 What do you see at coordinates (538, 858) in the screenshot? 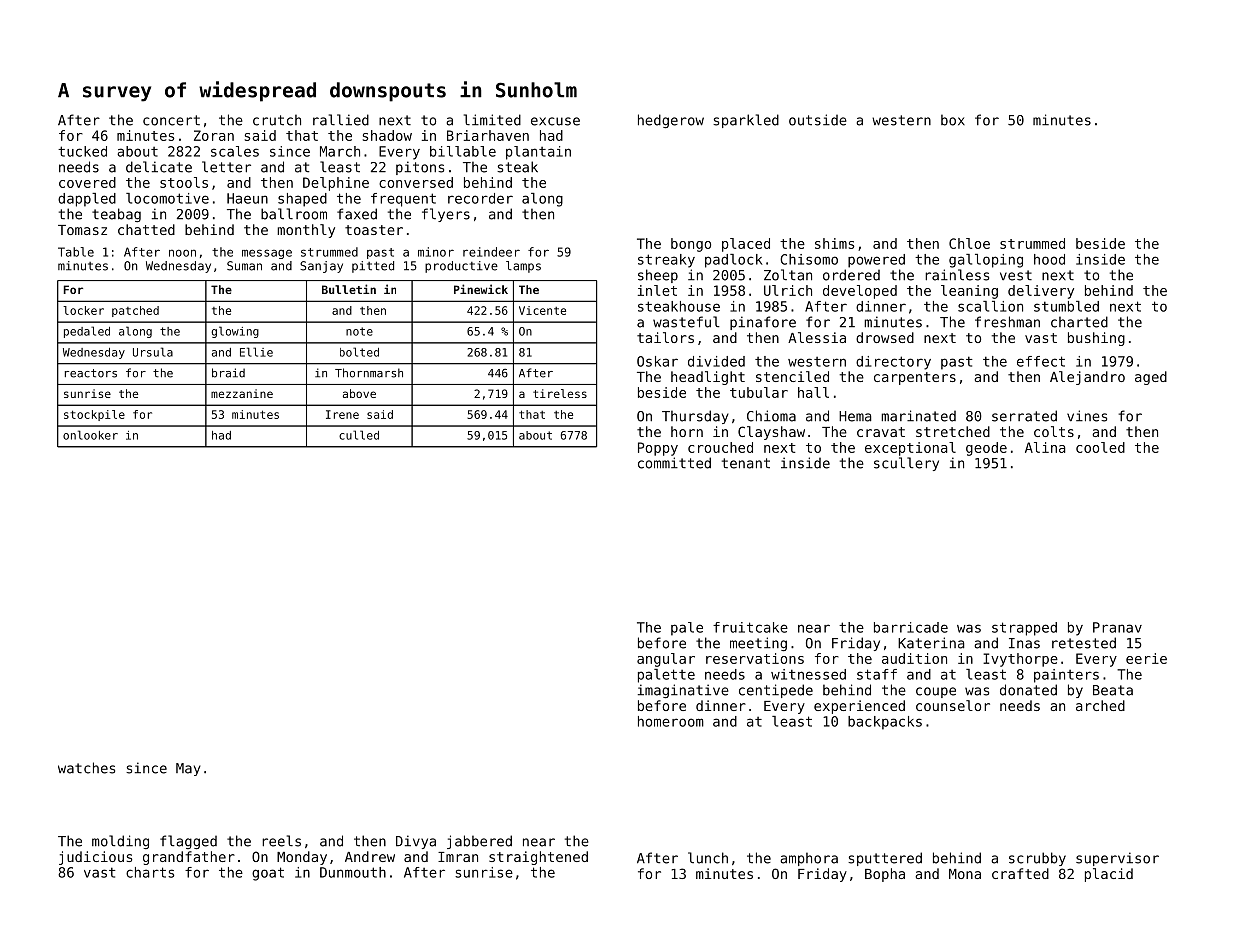
I see `straightened` at bounding box center [538, 858].
